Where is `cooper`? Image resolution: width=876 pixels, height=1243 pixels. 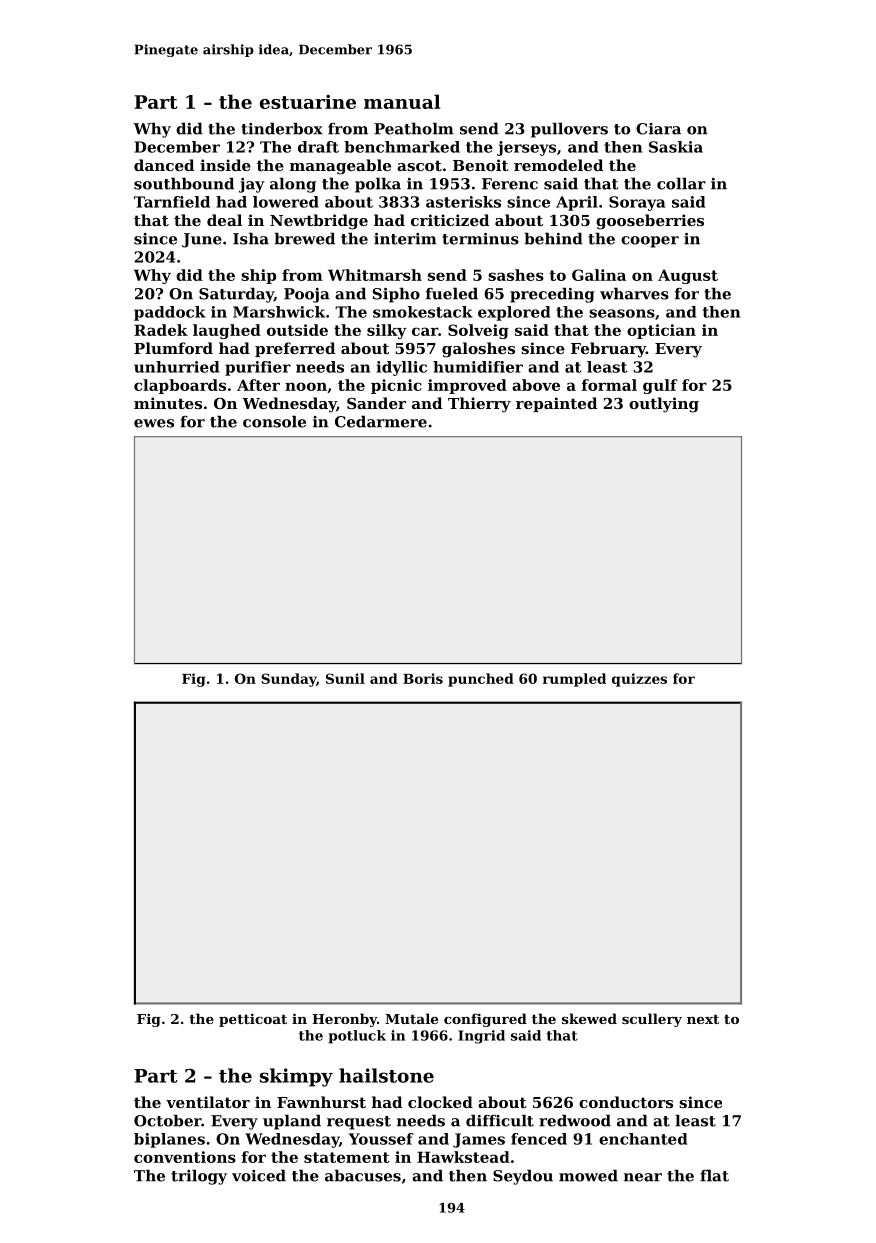
cooper is located at coordinates (650, 242).
